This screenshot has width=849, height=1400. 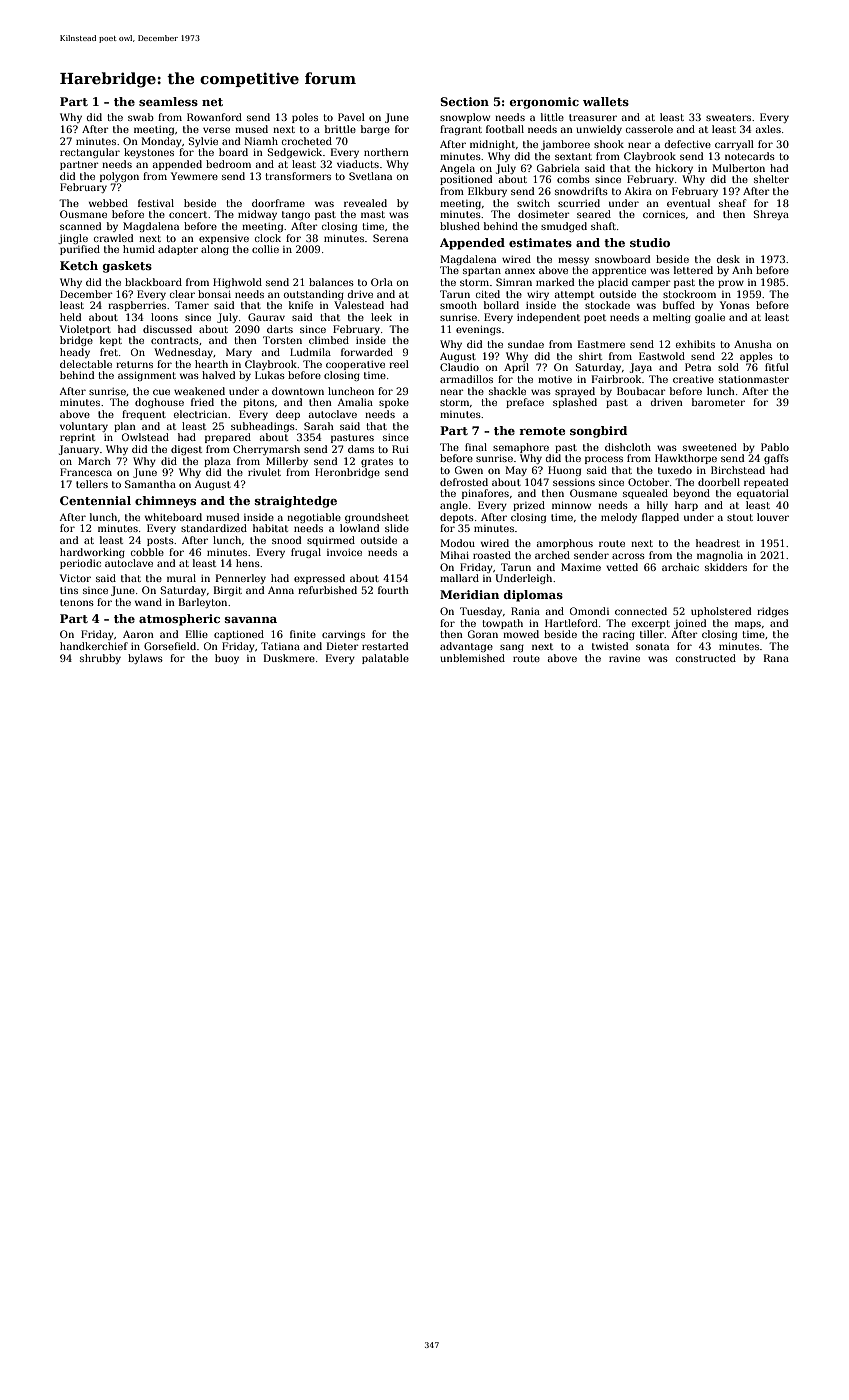 What do you see at coordinates (645, 494) in the screenshot?
I see `squealed` at bounding box center [645, 494].
